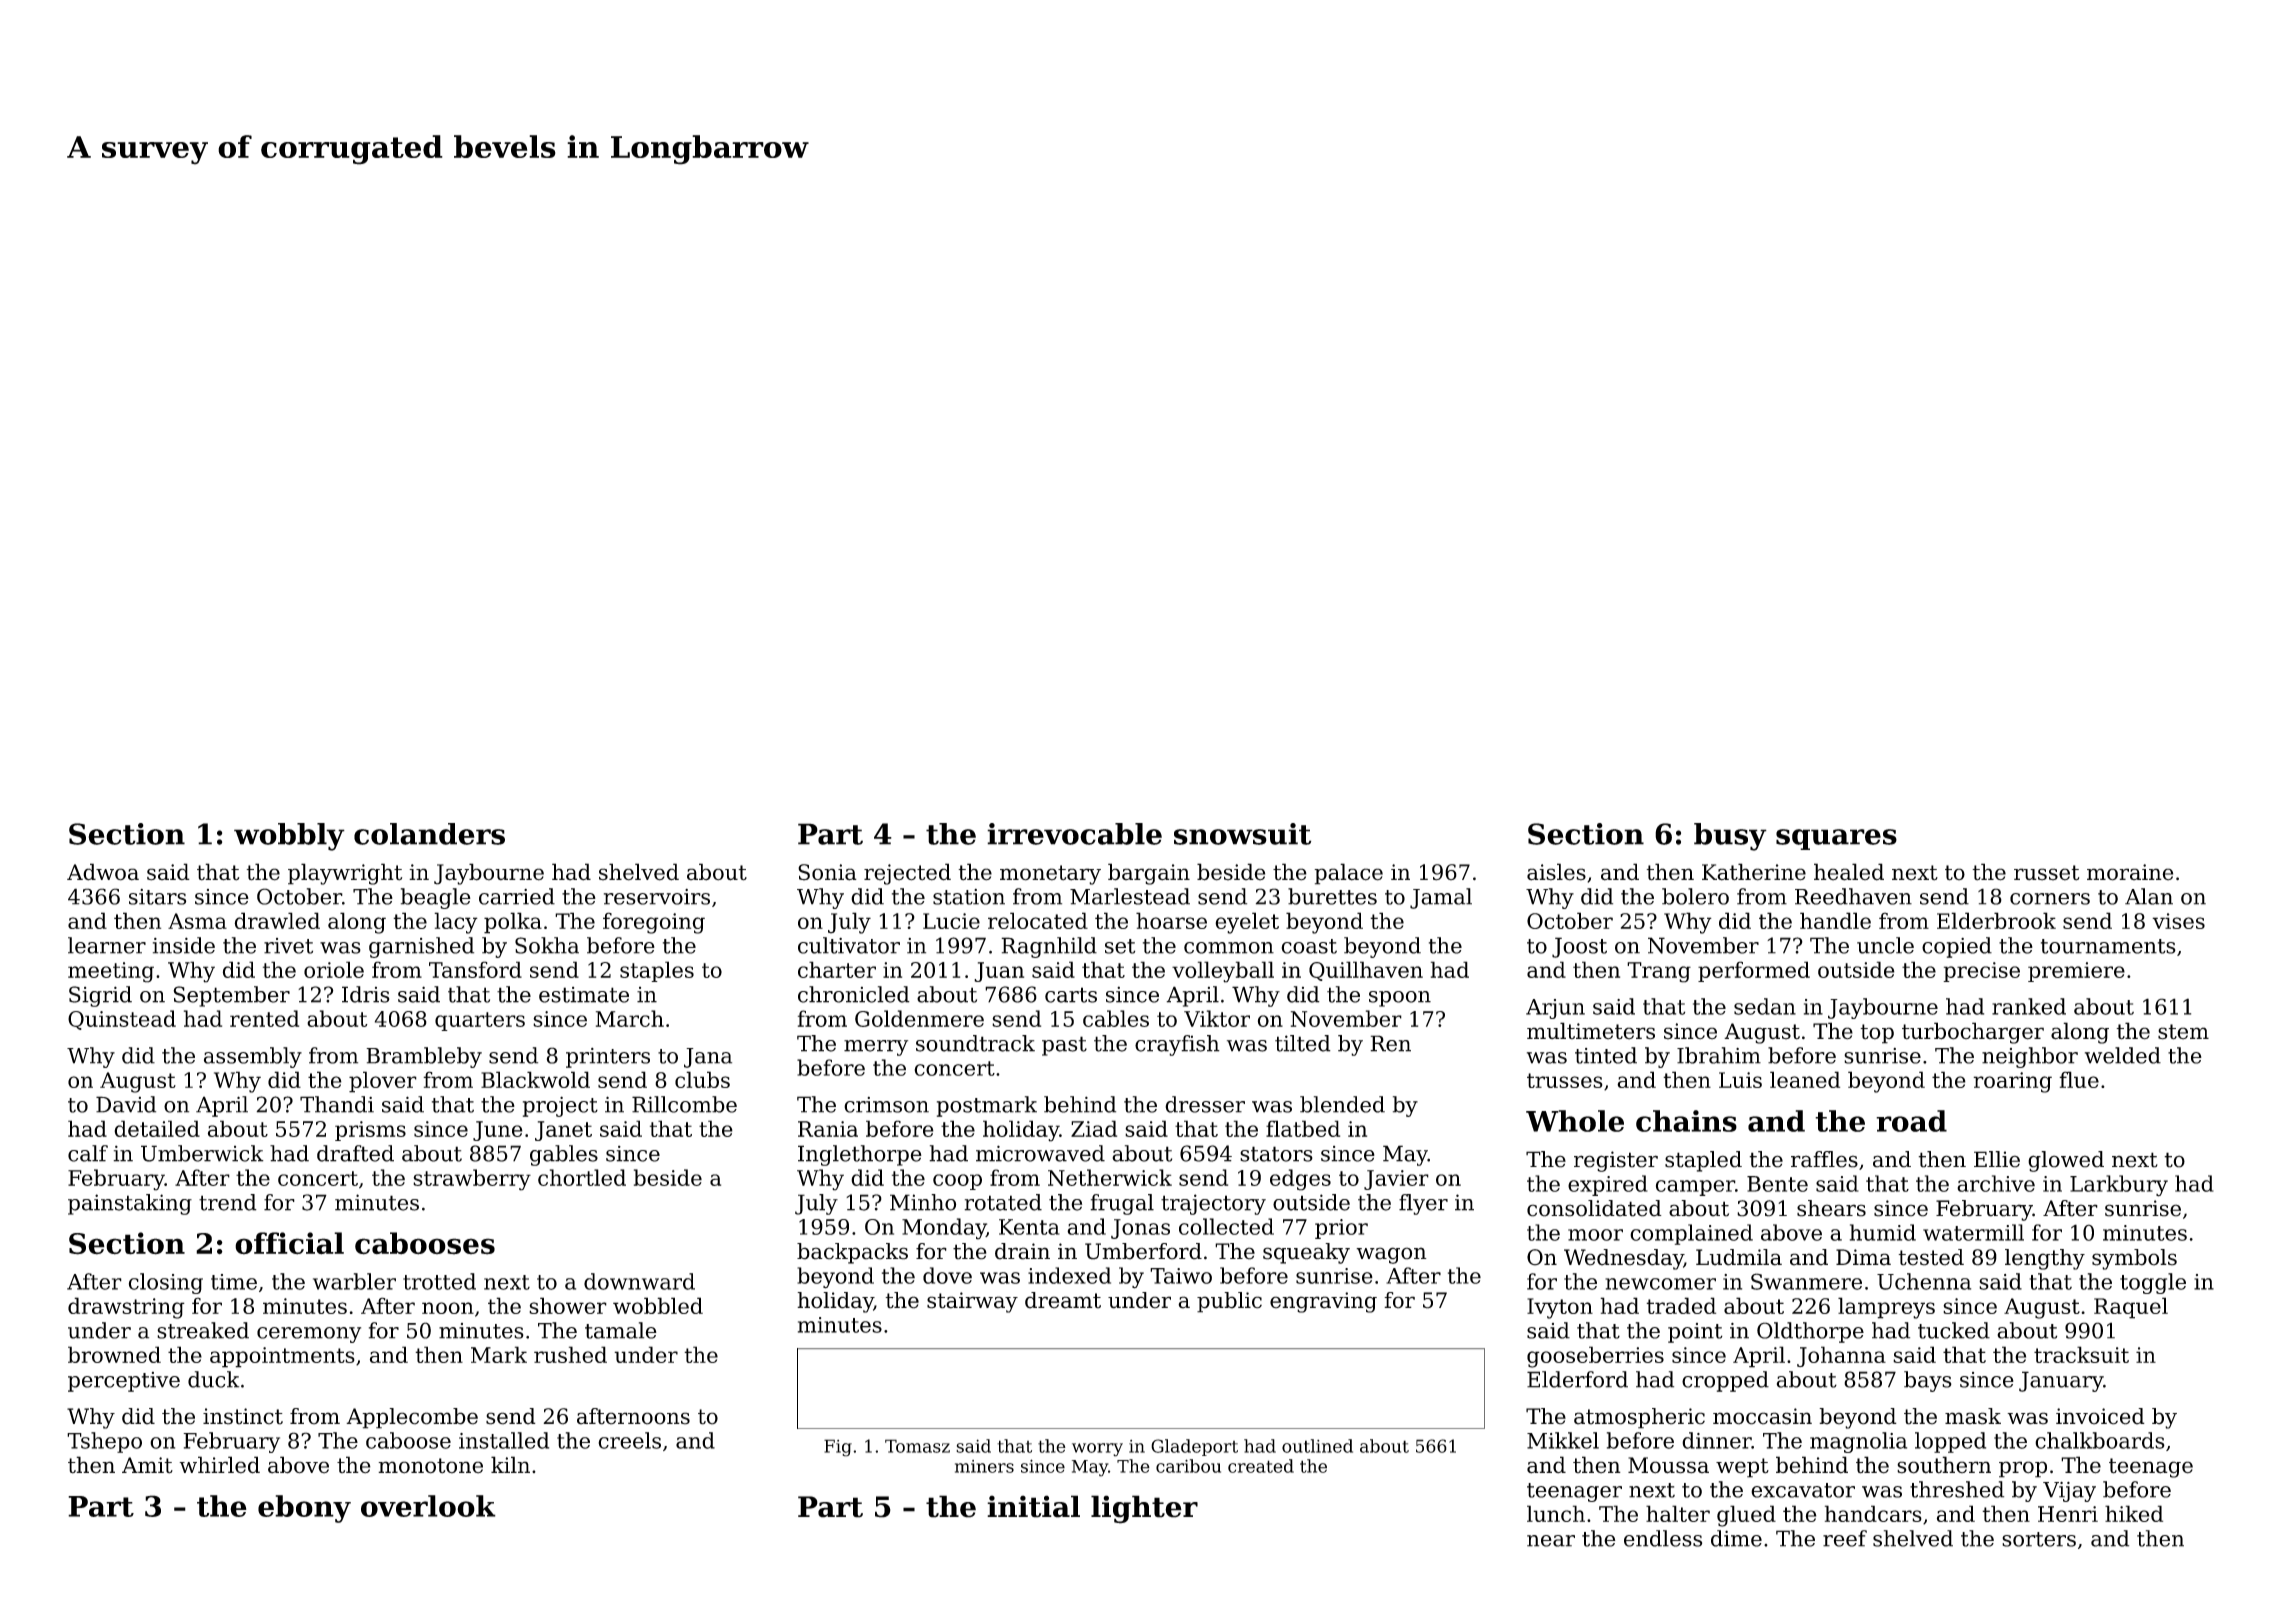 This screenshot has width=2282, height=1614. Describe the element at coordinates (570, 1354) in the screenshot. I see `rushed` at that location.
